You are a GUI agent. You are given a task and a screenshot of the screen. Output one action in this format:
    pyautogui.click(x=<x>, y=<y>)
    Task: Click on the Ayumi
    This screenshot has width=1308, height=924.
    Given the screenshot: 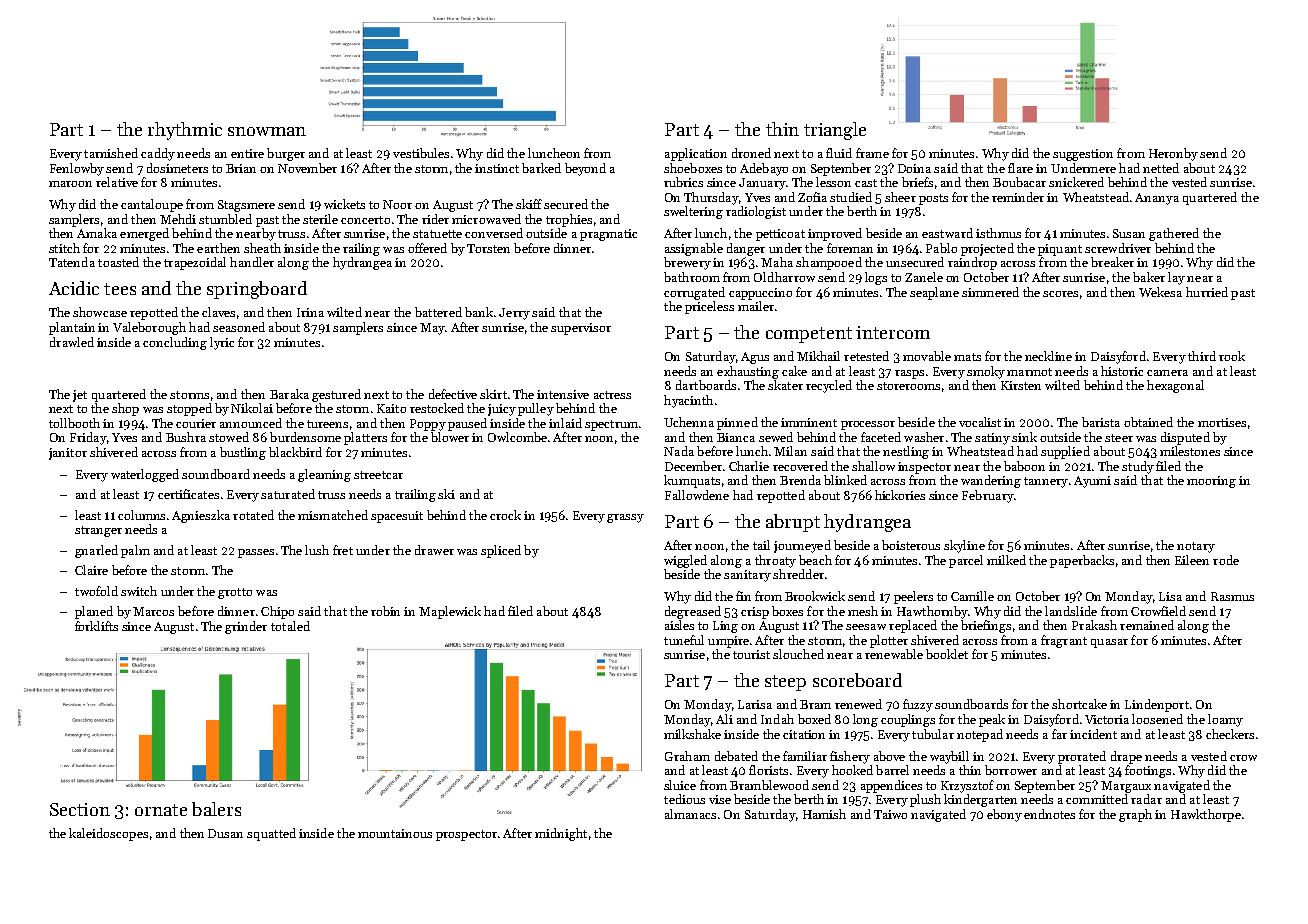 What is the action you would take?
    pyautogui.click(x=1092, y=482)
